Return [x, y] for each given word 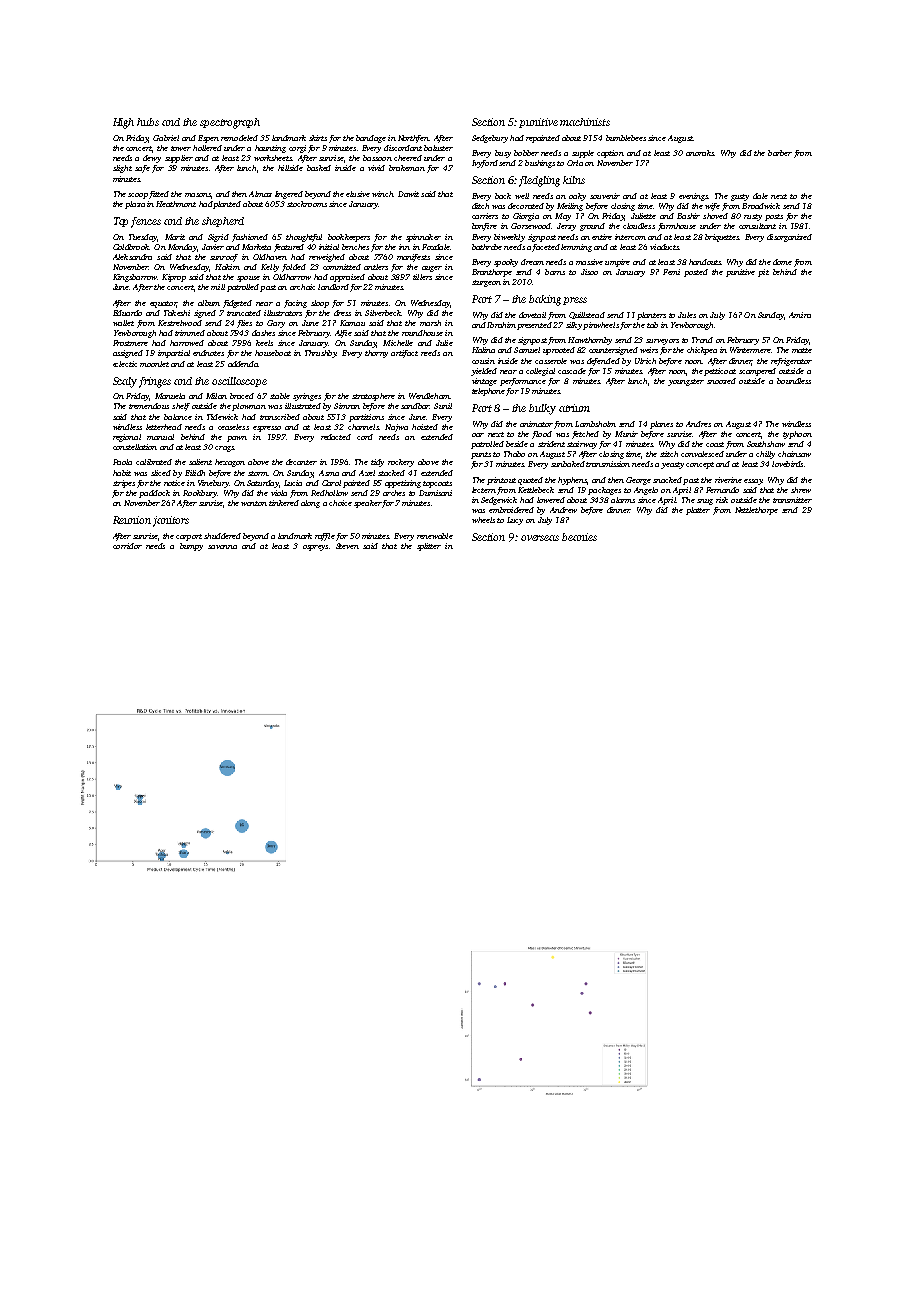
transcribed [280, 417]
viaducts [664, 247]
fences [146, 222]
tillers [422, 277]
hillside [290, 168]
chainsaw [794, 454]
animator [536, 424]
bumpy [191, 547]
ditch [480, 206]
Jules [687, 315]
